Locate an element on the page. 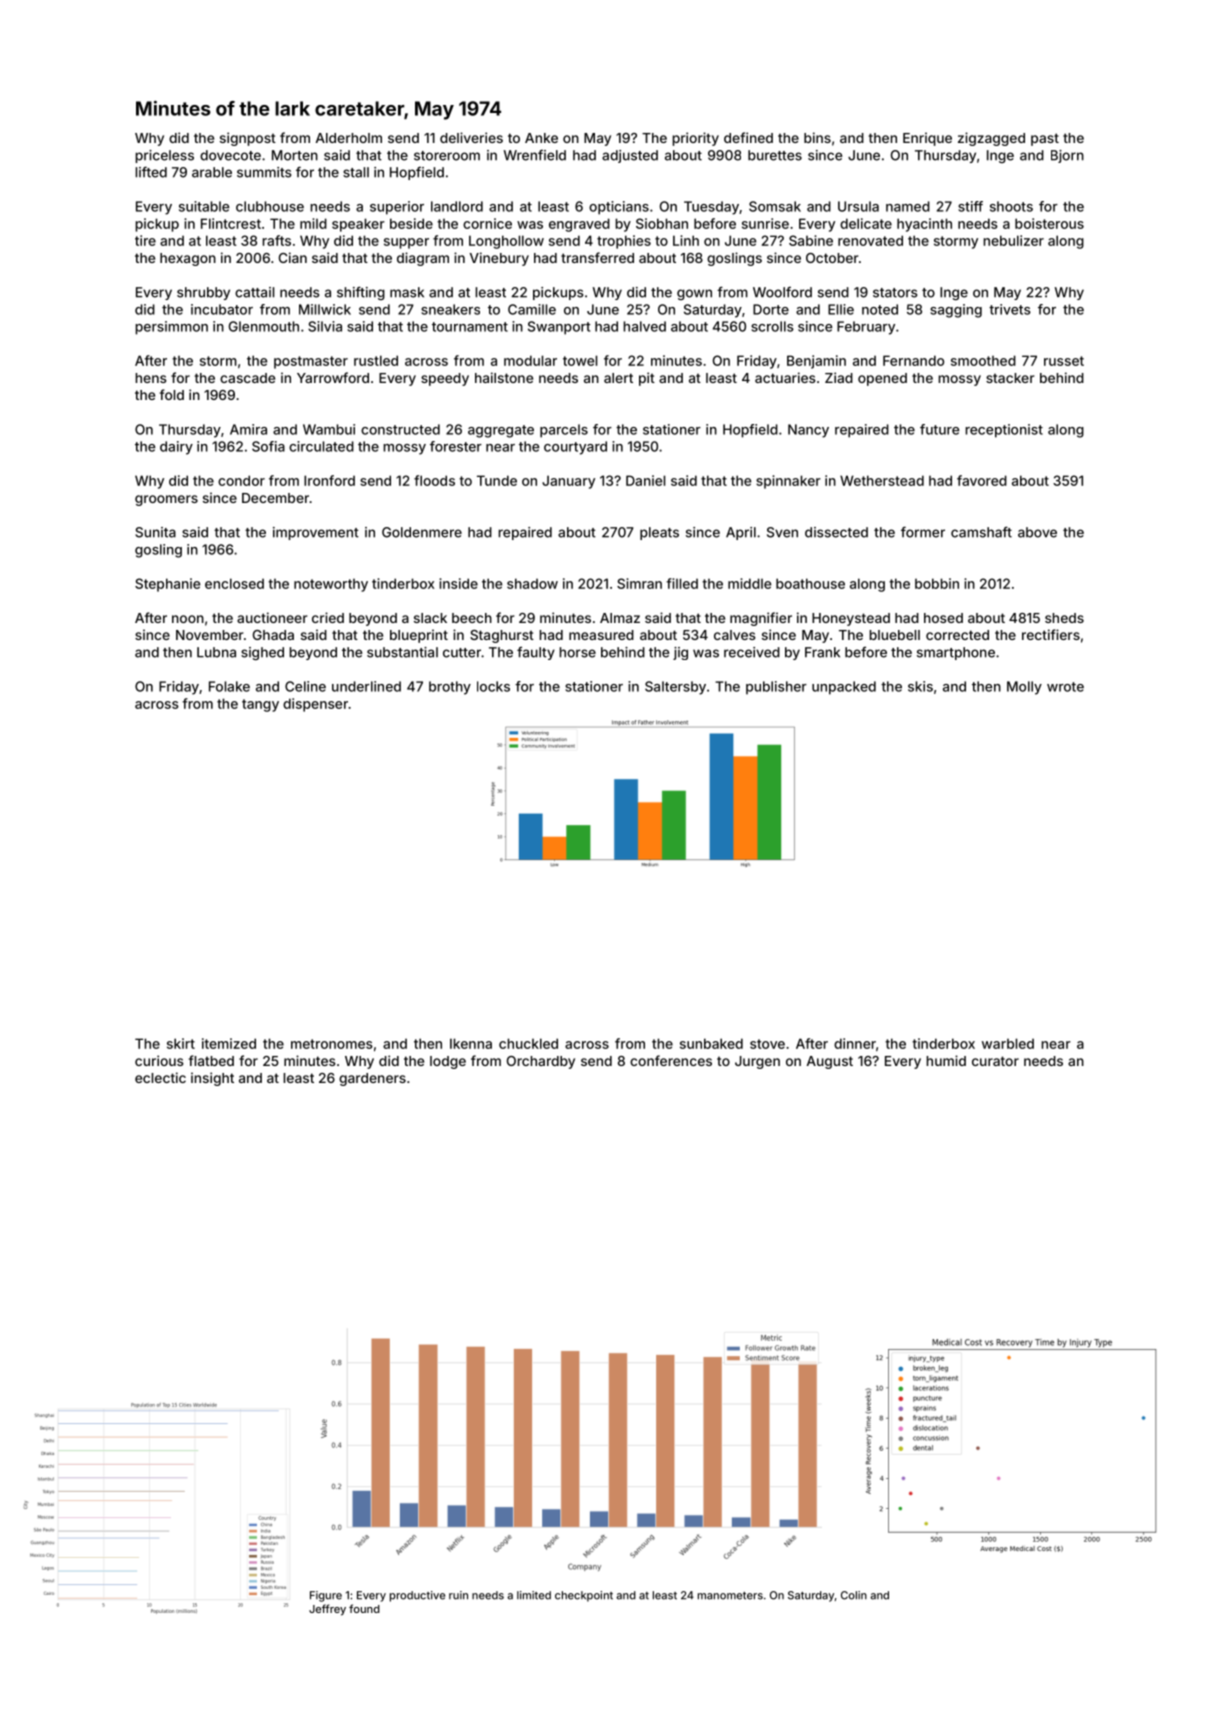 This page has height=1724, width=1219. tangy is located at coordinates (260, 705).
